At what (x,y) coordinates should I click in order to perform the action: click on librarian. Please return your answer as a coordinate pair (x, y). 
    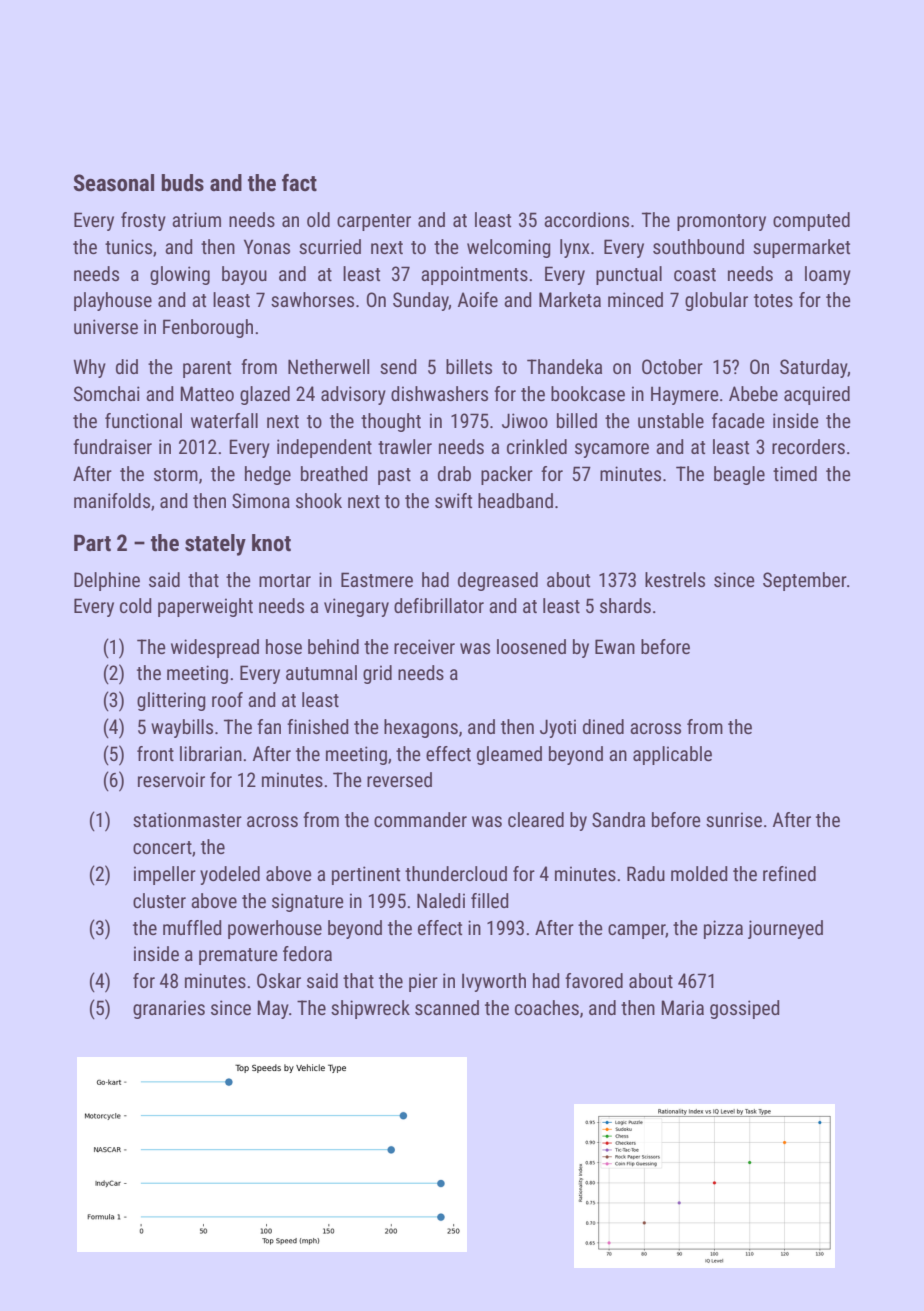
    Looking at the image, I should click on (211, 753).
